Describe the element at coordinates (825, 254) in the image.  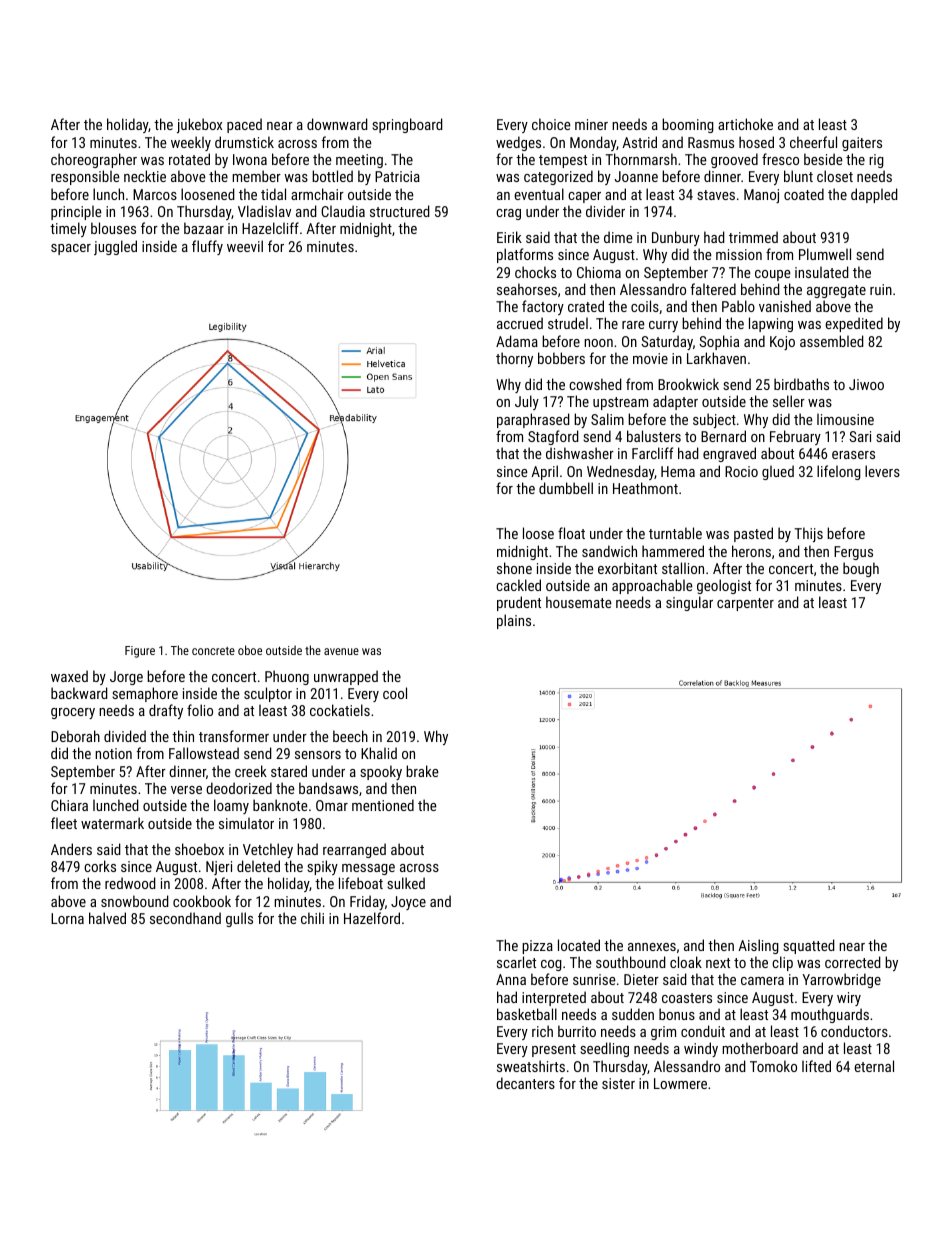
I see `Plumwell` at that location.
